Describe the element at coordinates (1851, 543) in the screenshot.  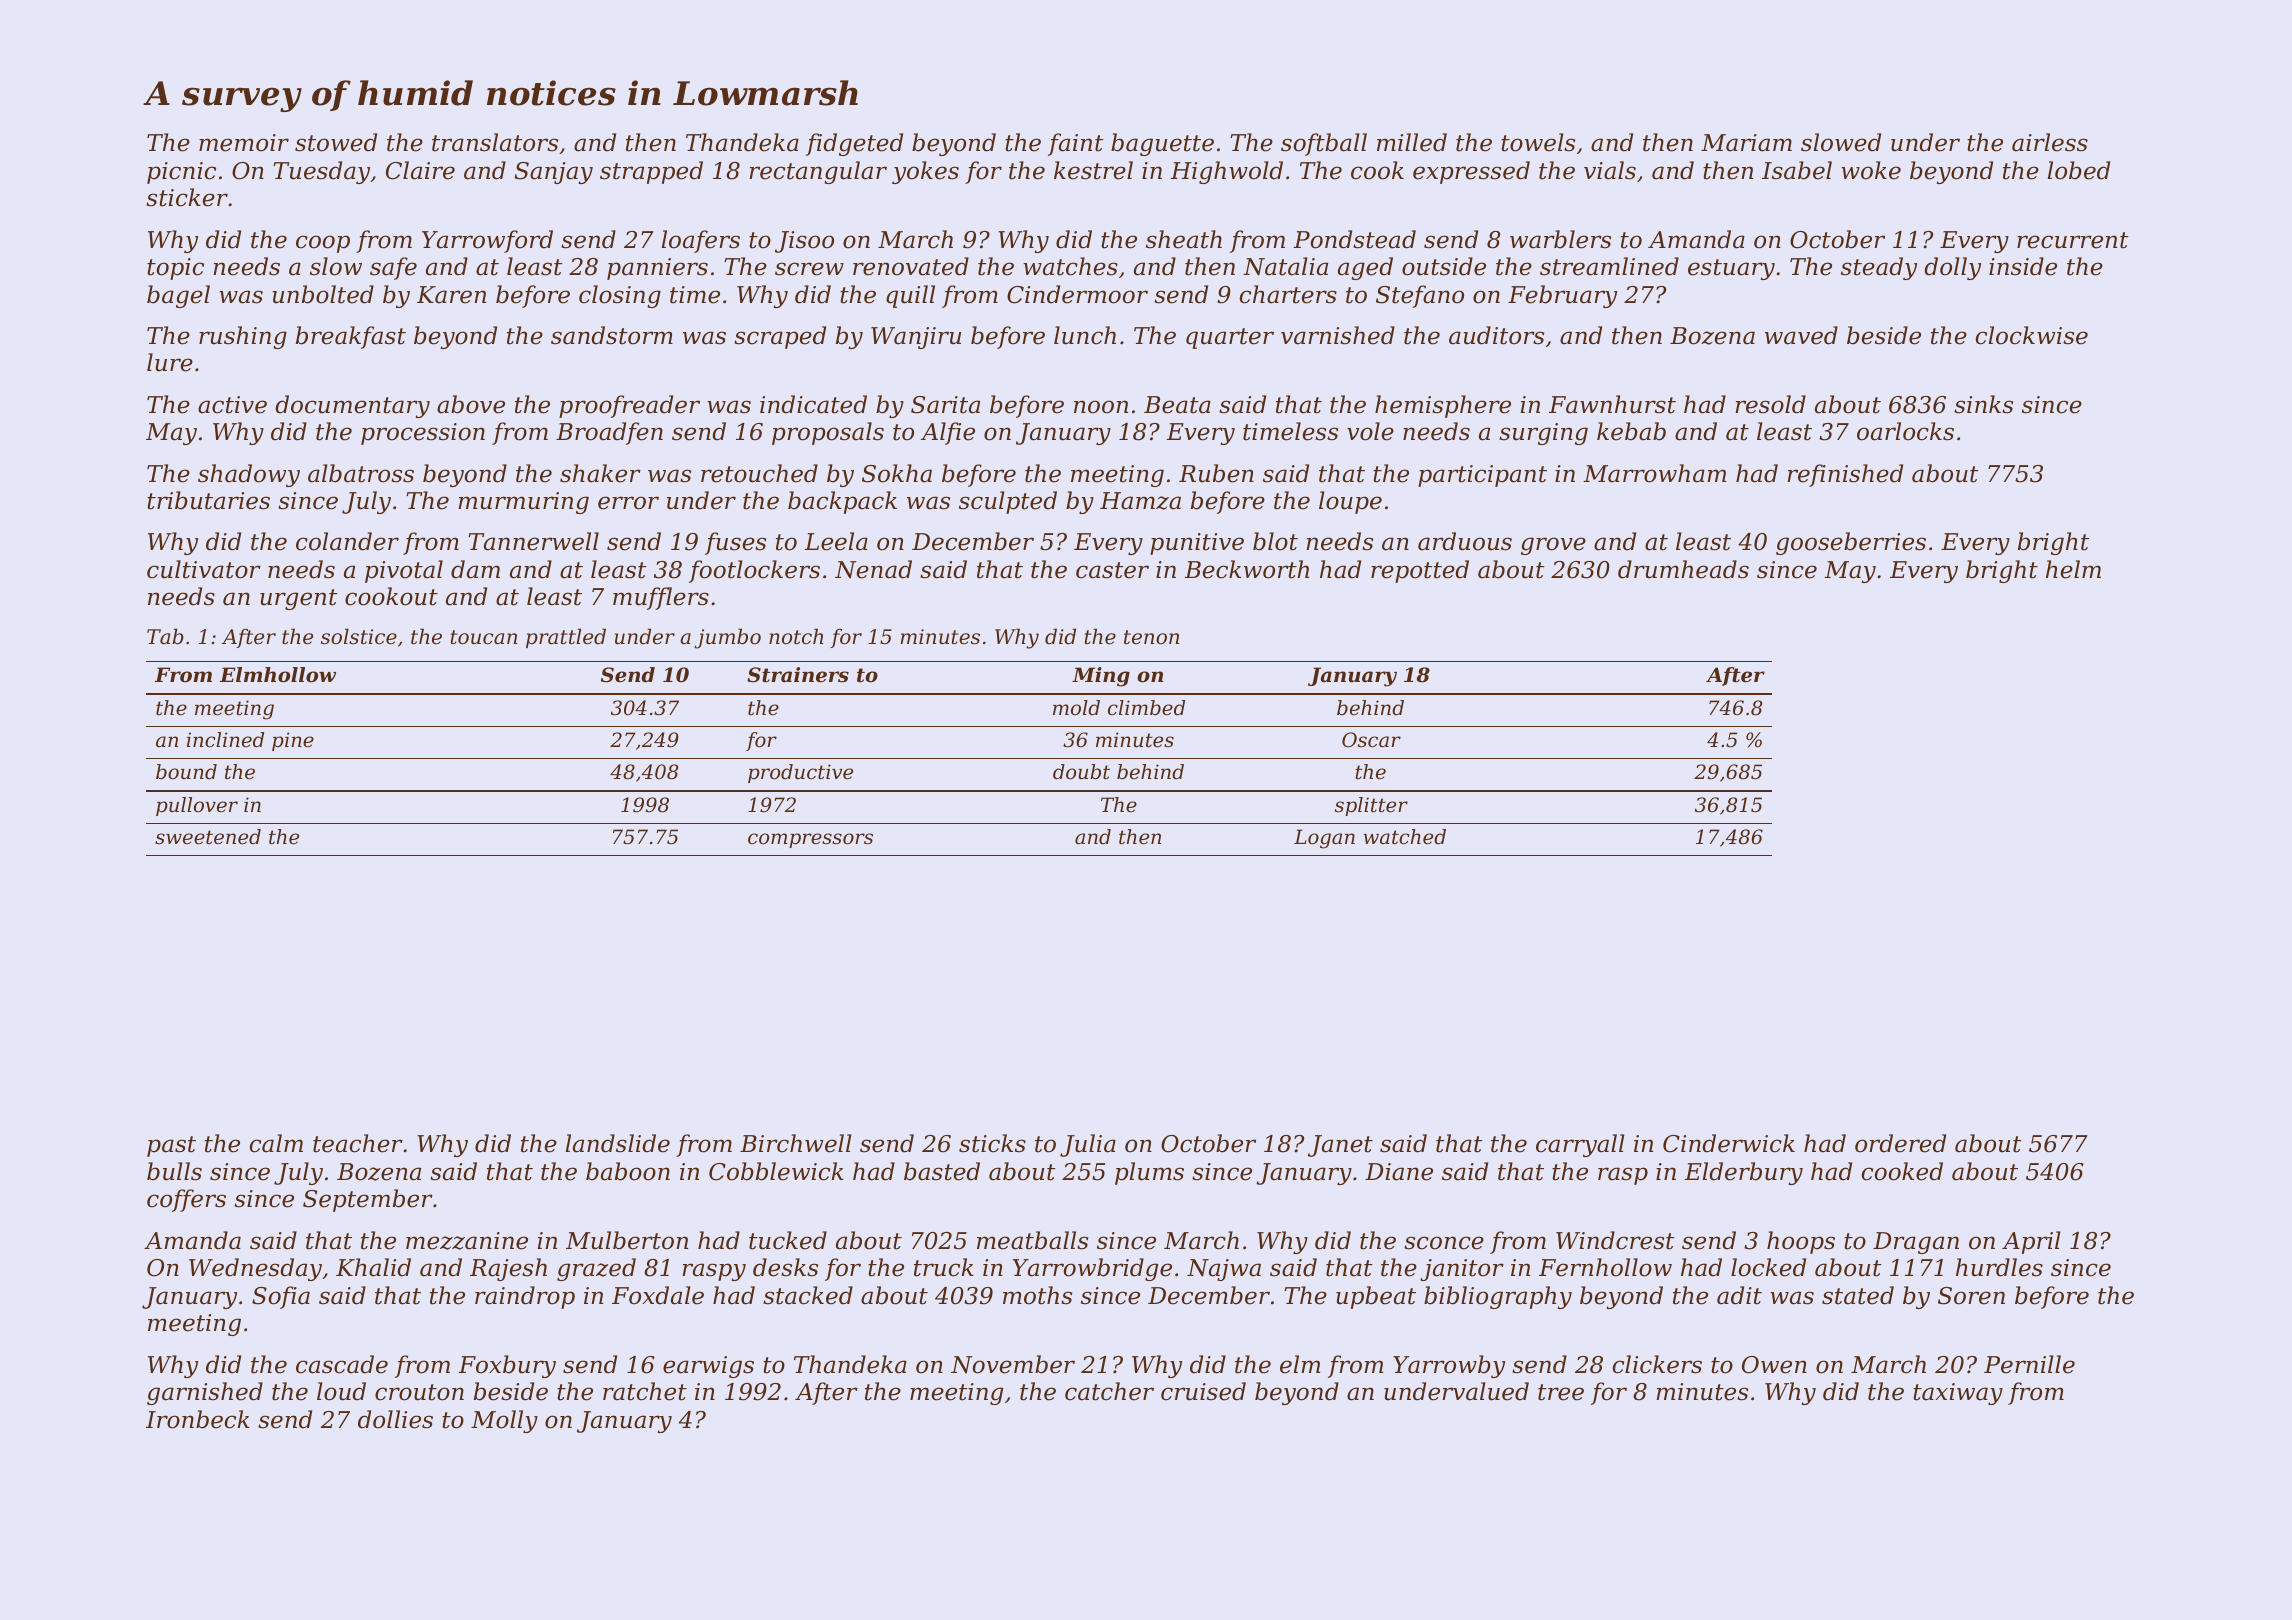
I see `gooseberries` at that location.
